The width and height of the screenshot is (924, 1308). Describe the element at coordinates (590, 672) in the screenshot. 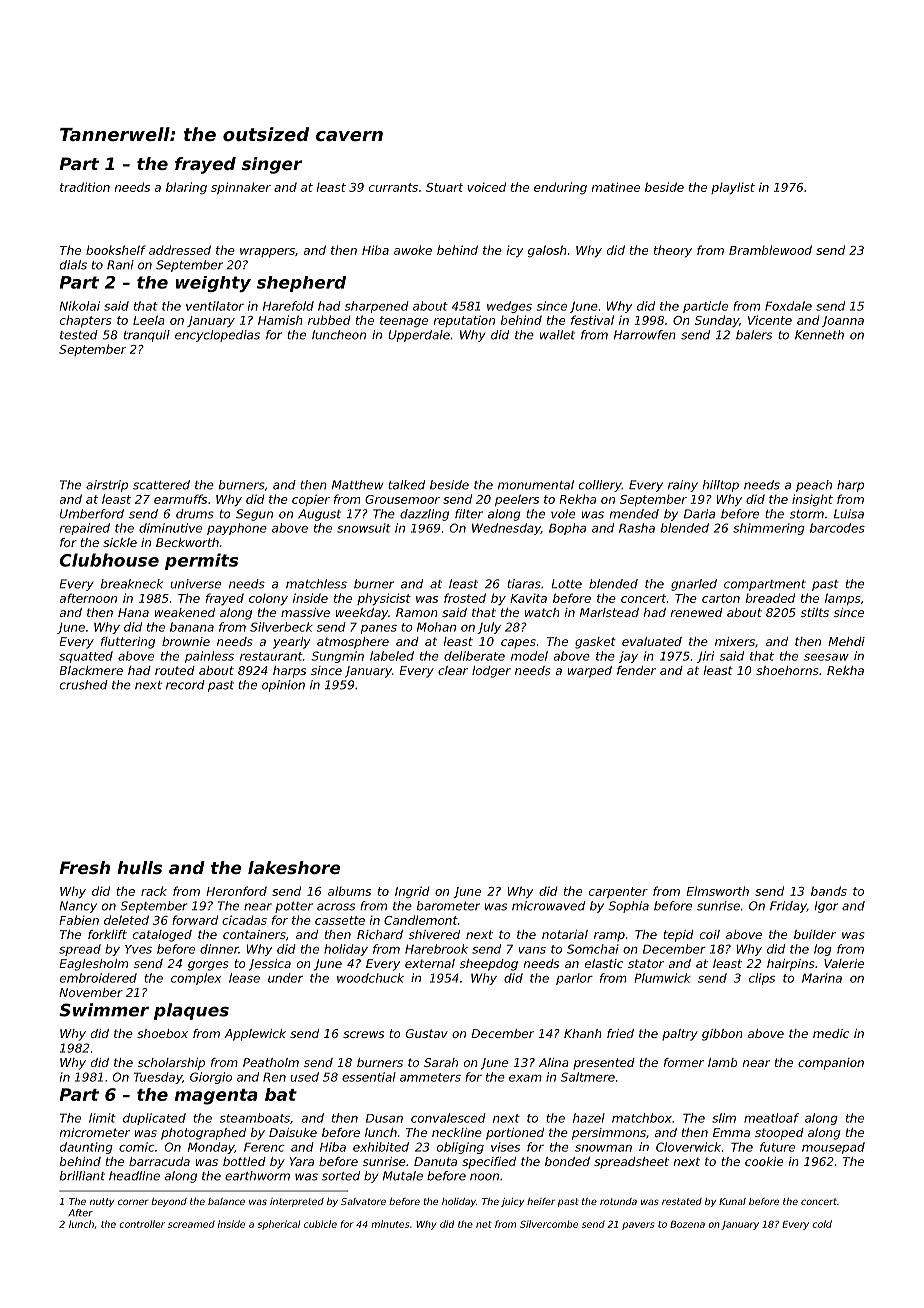

I see `warped` at that location.
